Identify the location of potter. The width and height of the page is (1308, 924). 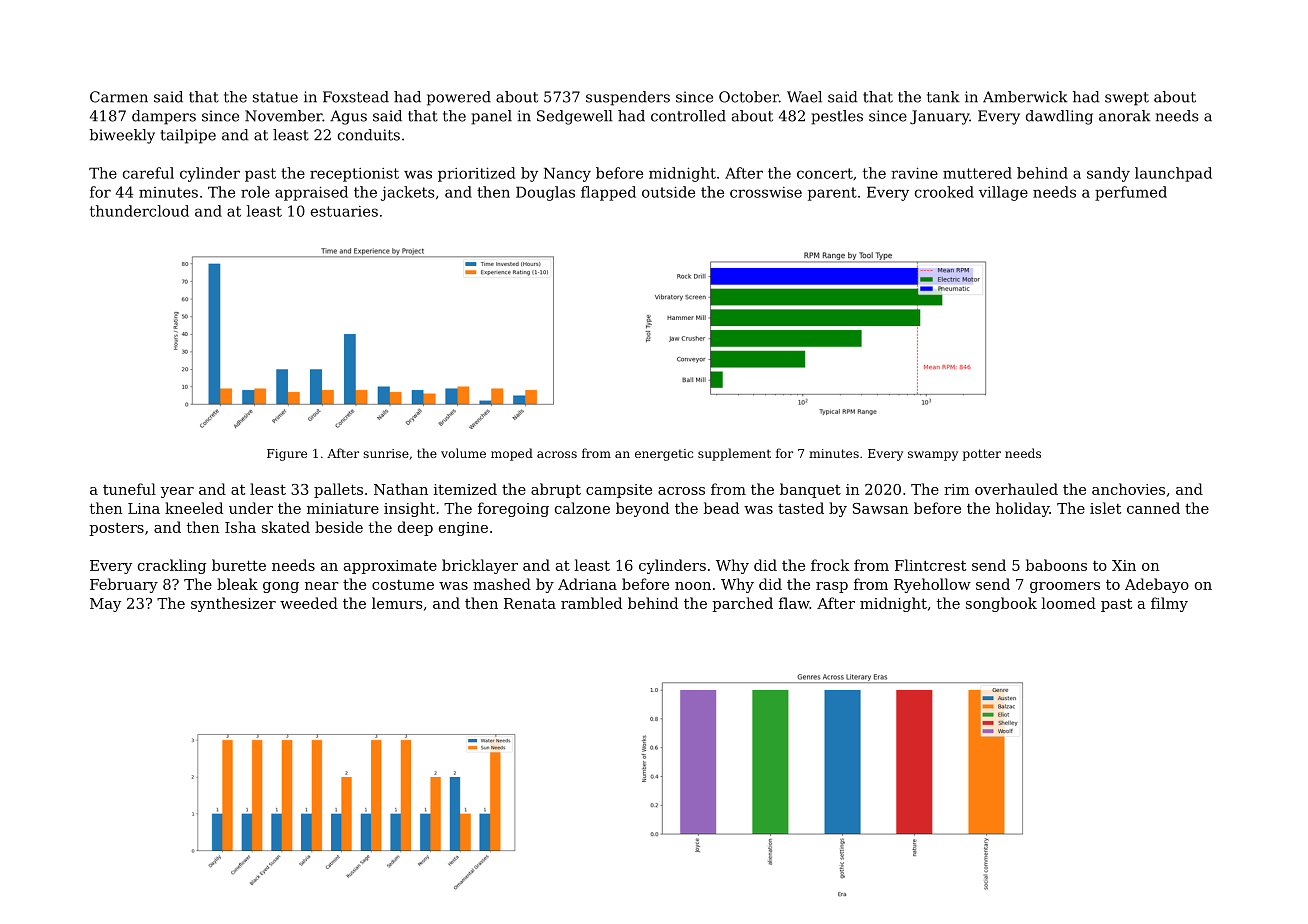
(982, 455).
